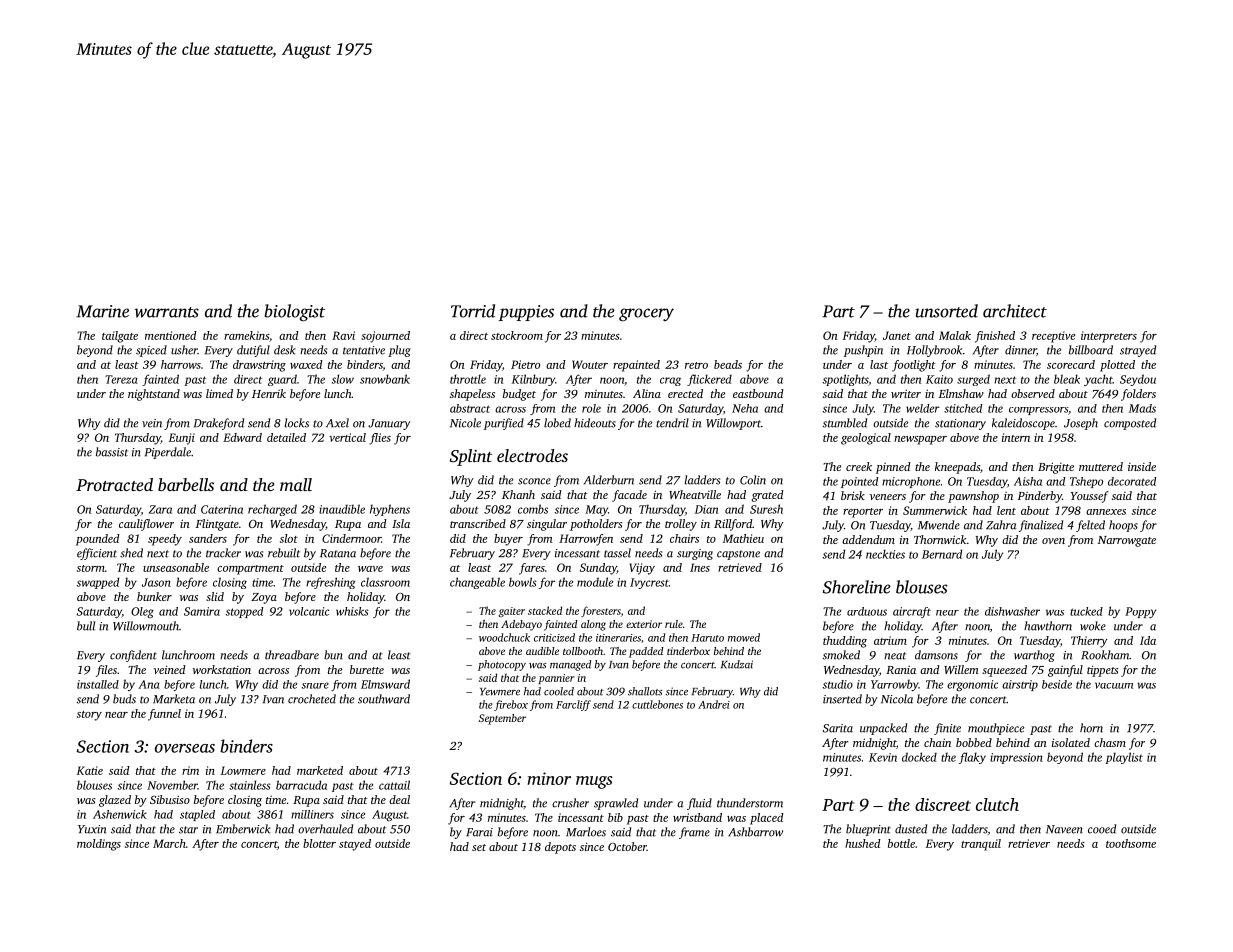  Describe the element at coordinates (845, 423) in the page. I see `stumbled` at that location.
